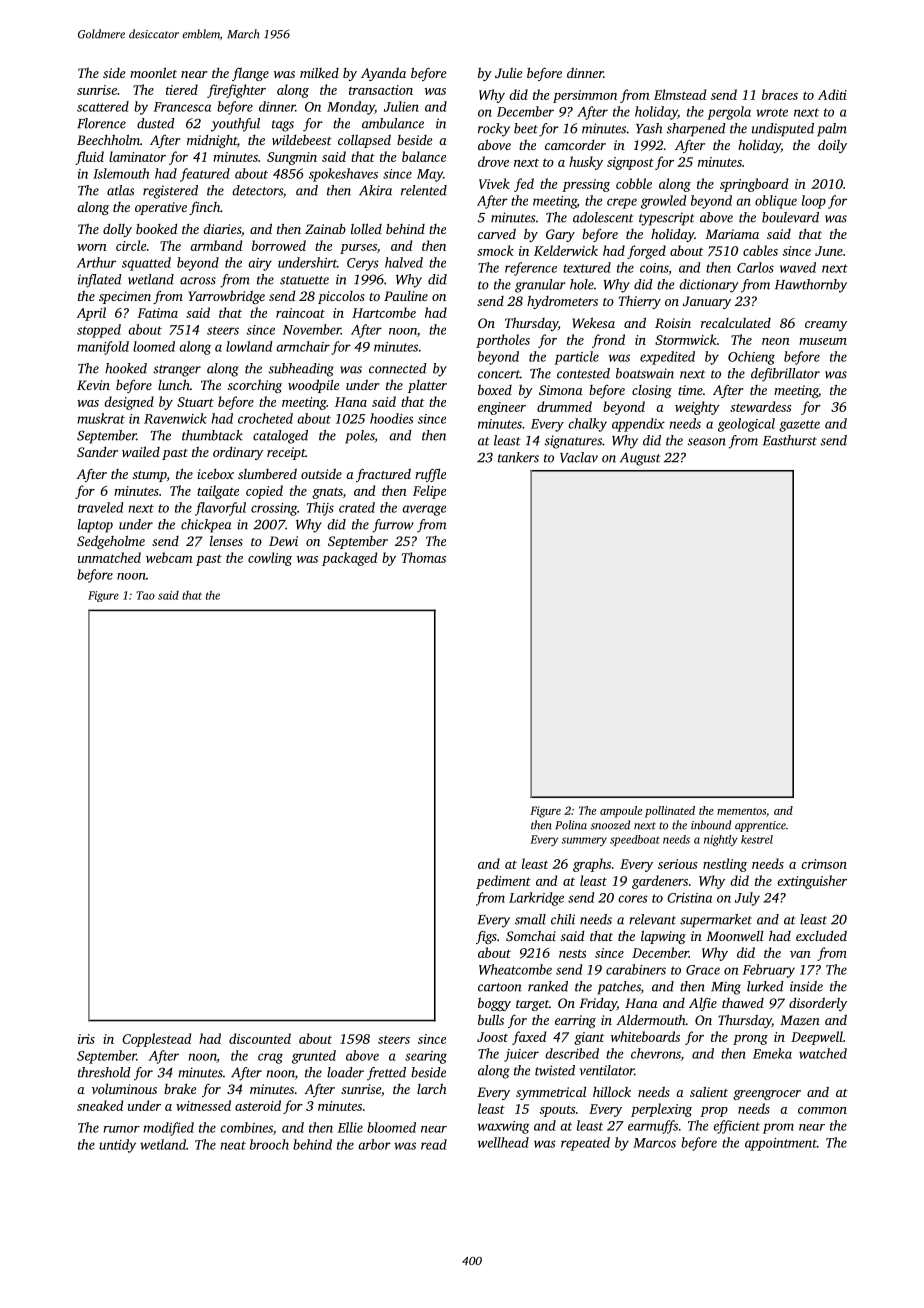 Image resolution: width=924 pixels, height=1308 pixels. What do you see at coordinates (153, 72) in the screenshot?
I see `moonlet` at bounding box center [153, 72].
